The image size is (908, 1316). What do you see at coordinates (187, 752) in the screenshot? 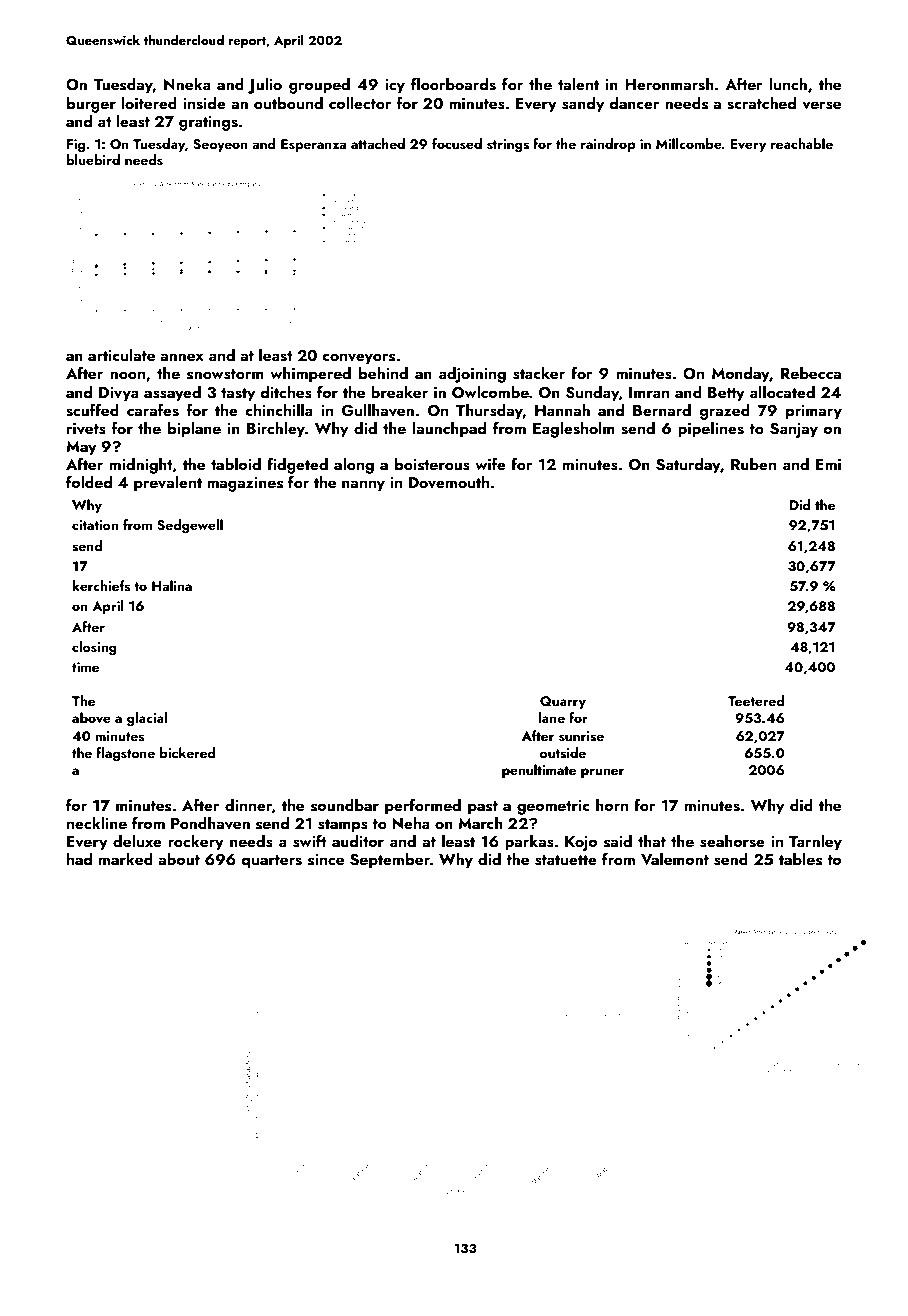
I see `bickered` at bounding box center [187, 752].
